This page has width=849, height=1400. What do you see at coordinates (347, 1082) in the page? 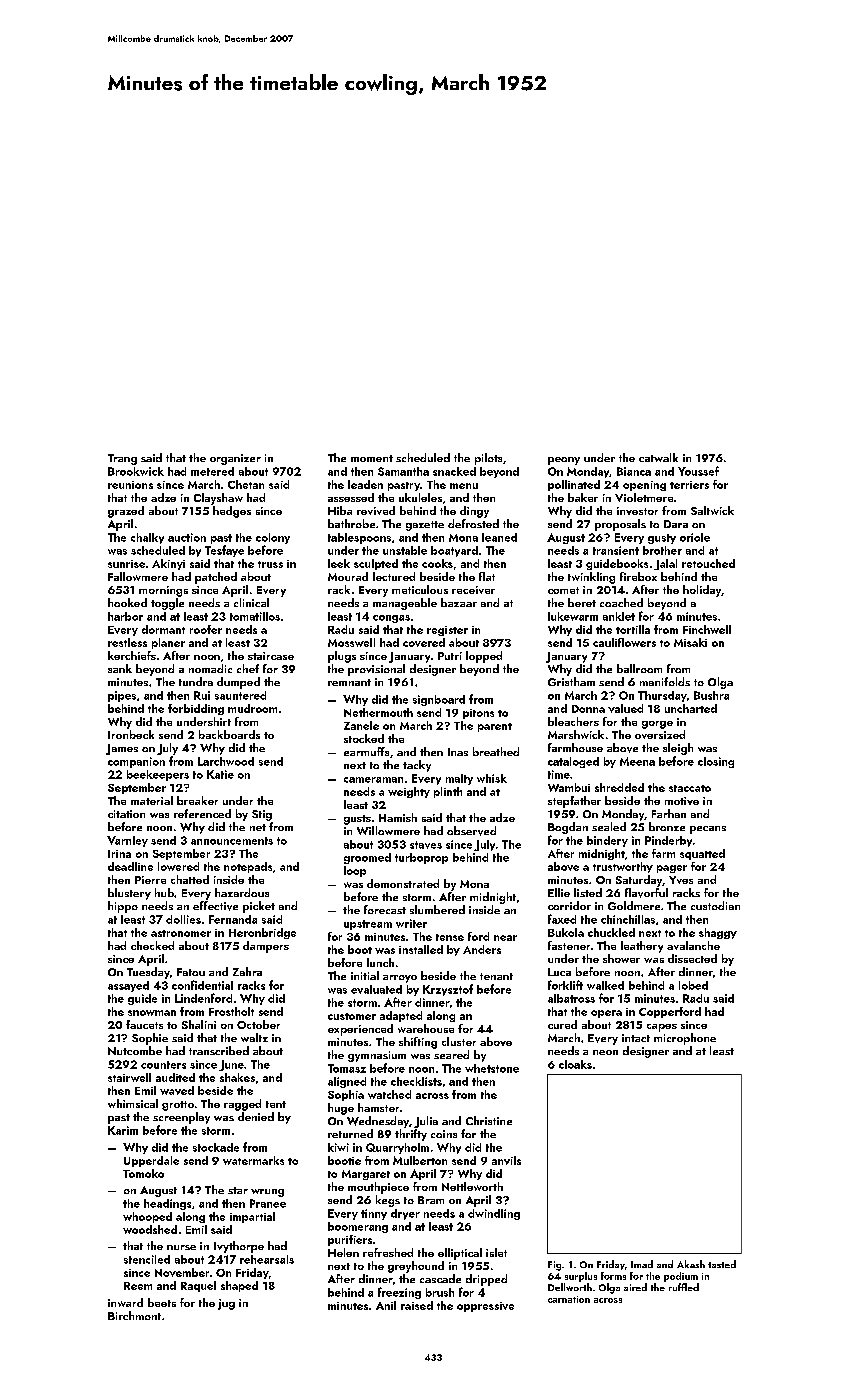
I see `aligned` at bounding box center [347, 1082].
